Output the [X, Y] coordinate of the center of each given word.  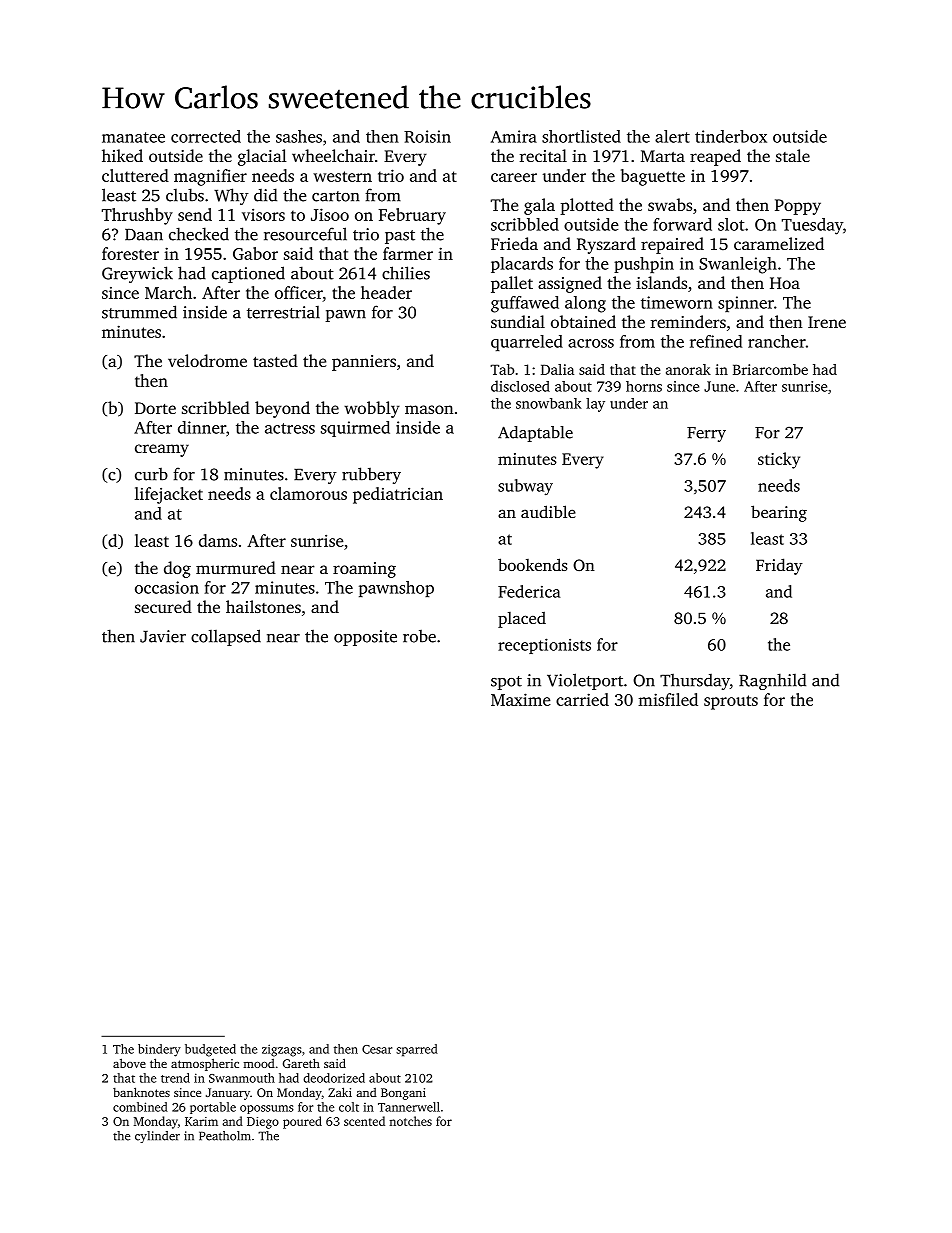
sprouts [731, 702]
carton [336, 196]
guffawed [525, 304]
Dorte [155, 408]
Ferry [706, 434]
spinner [746, 304]
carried [582, 699]
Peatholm [225, 1136]
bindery [159, 1050]
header [386, 292]
